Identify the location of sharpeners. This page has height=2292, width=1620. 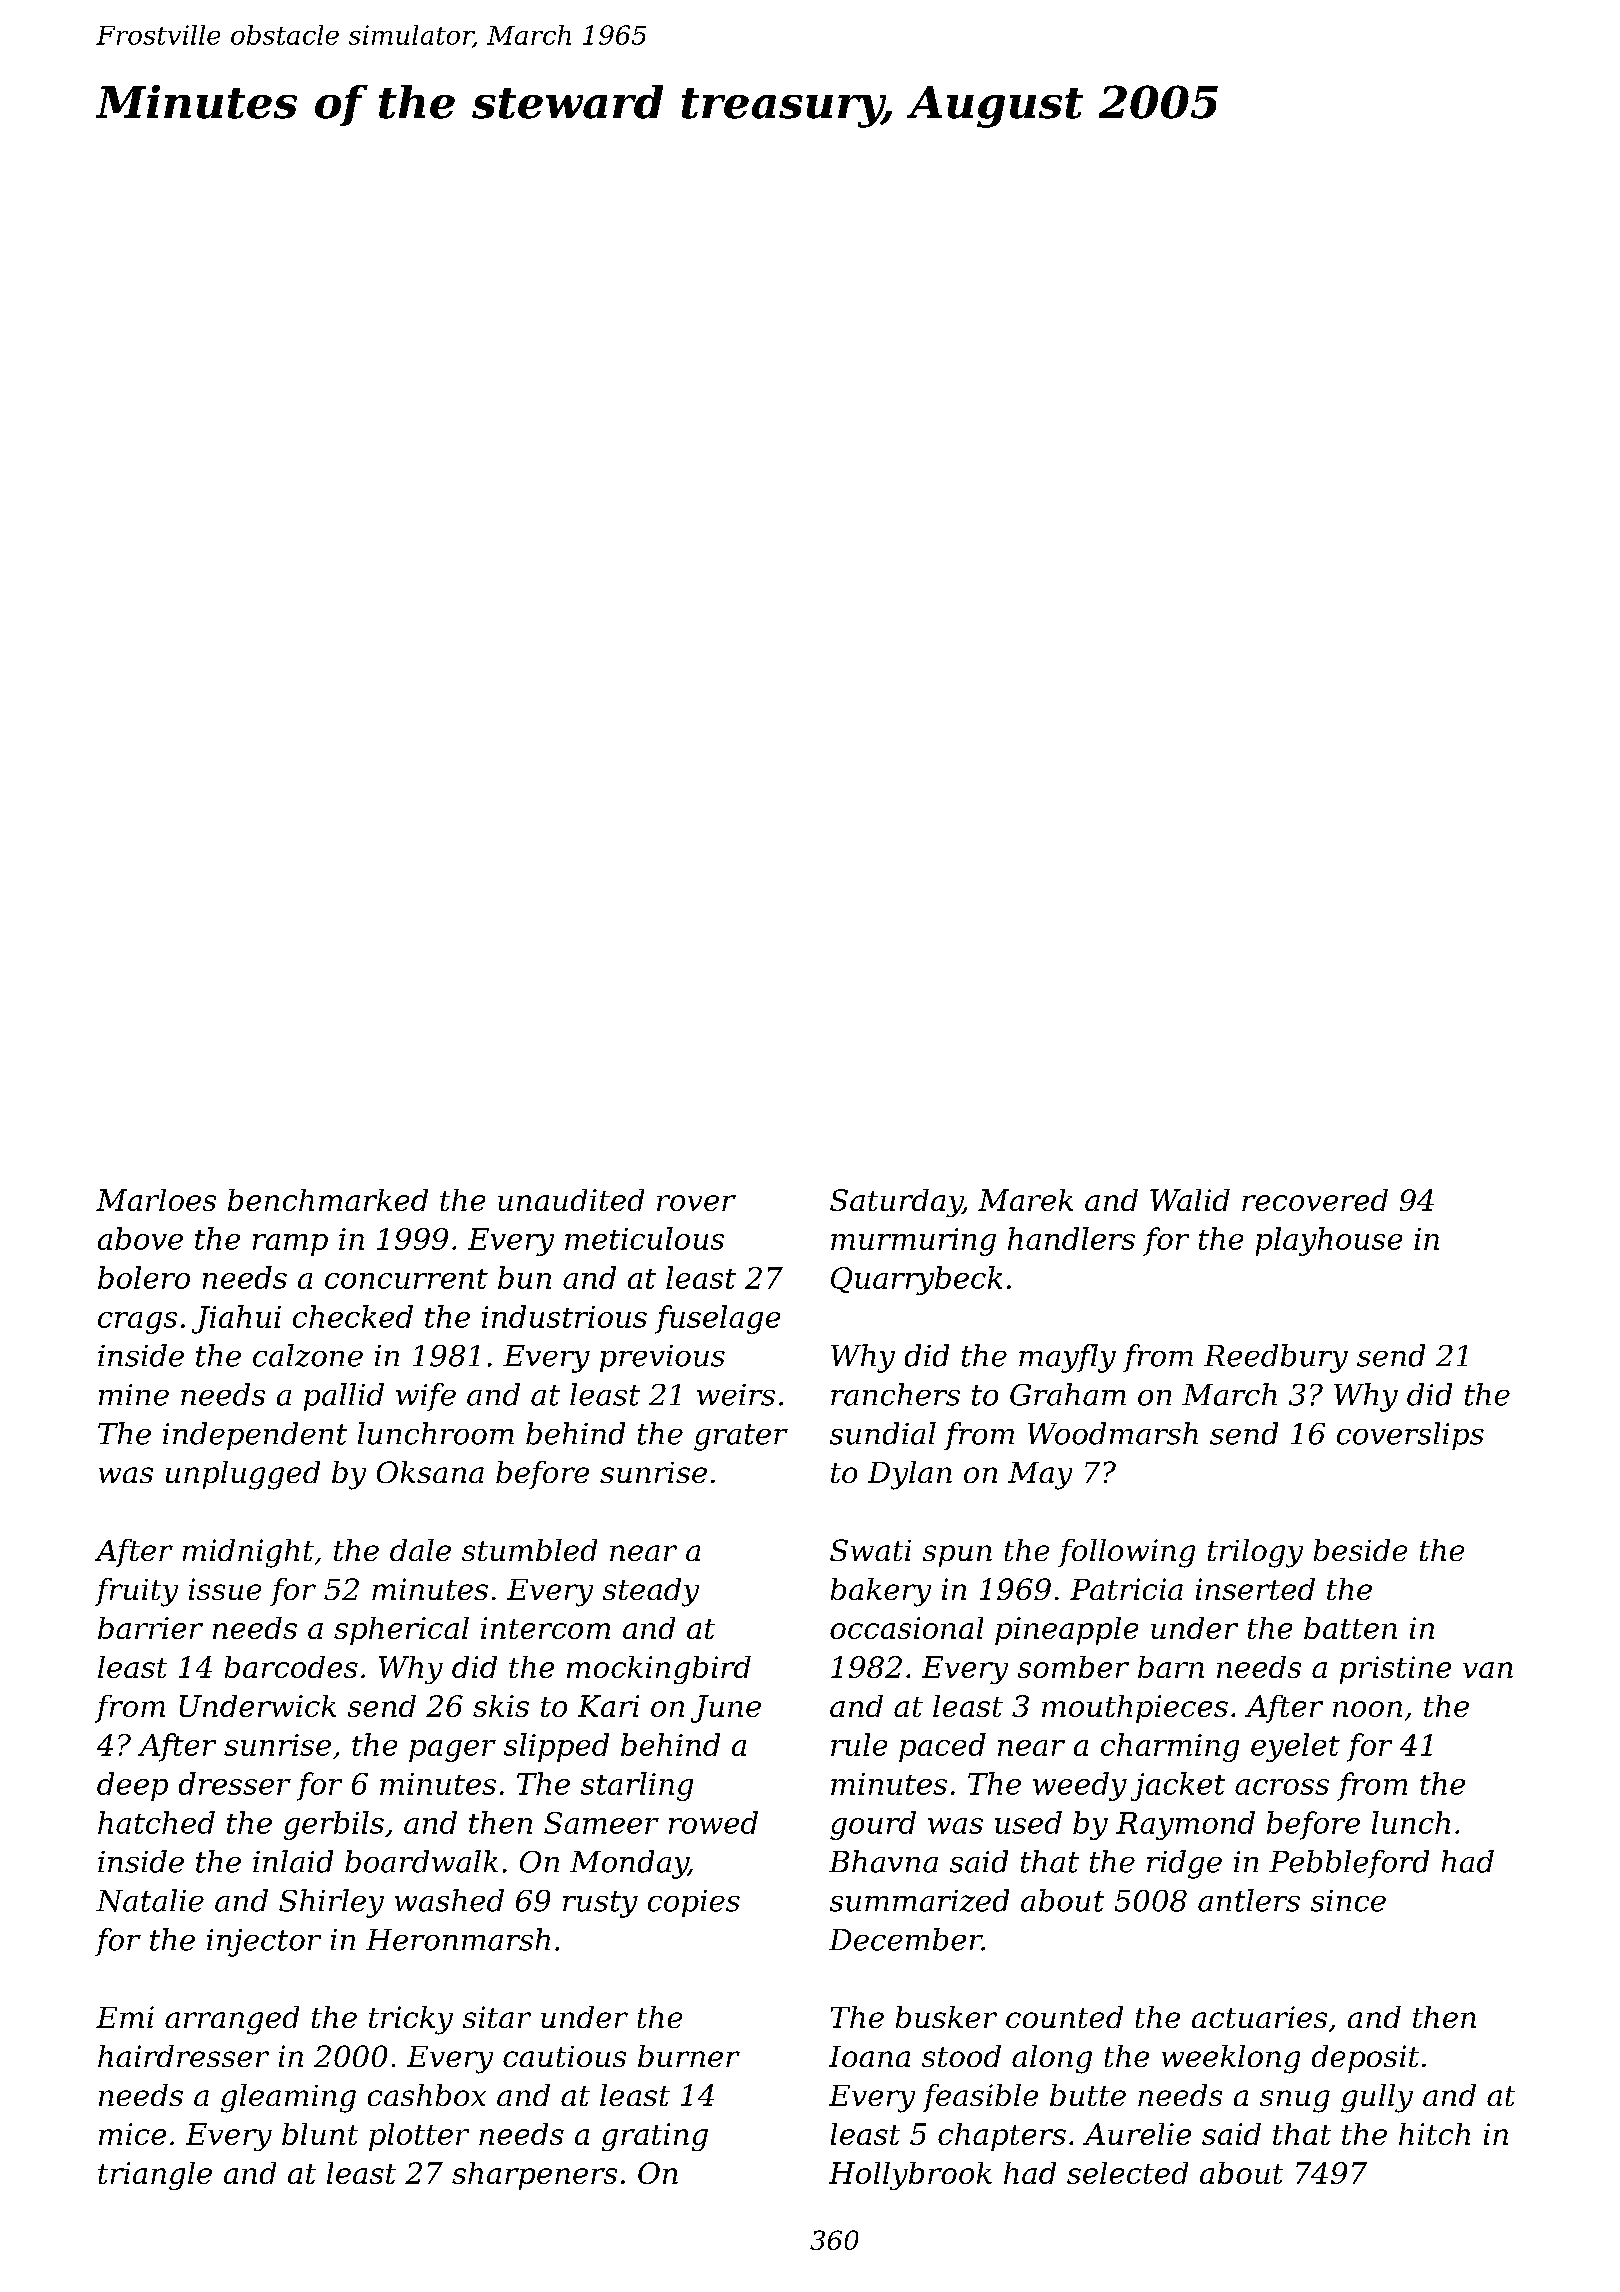
(534, 2176).
